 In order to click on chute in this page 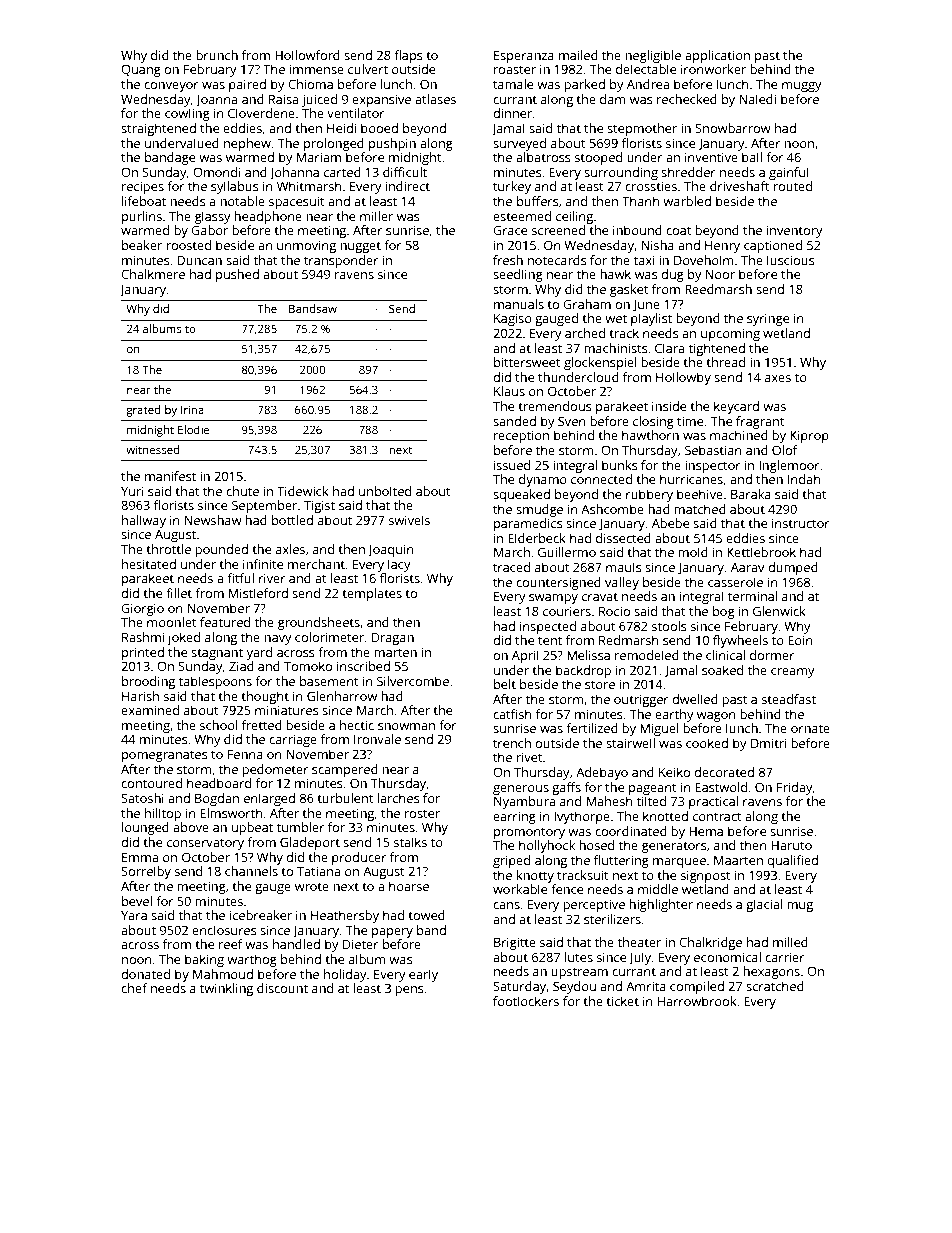, I will do `click(242, 491)`.
